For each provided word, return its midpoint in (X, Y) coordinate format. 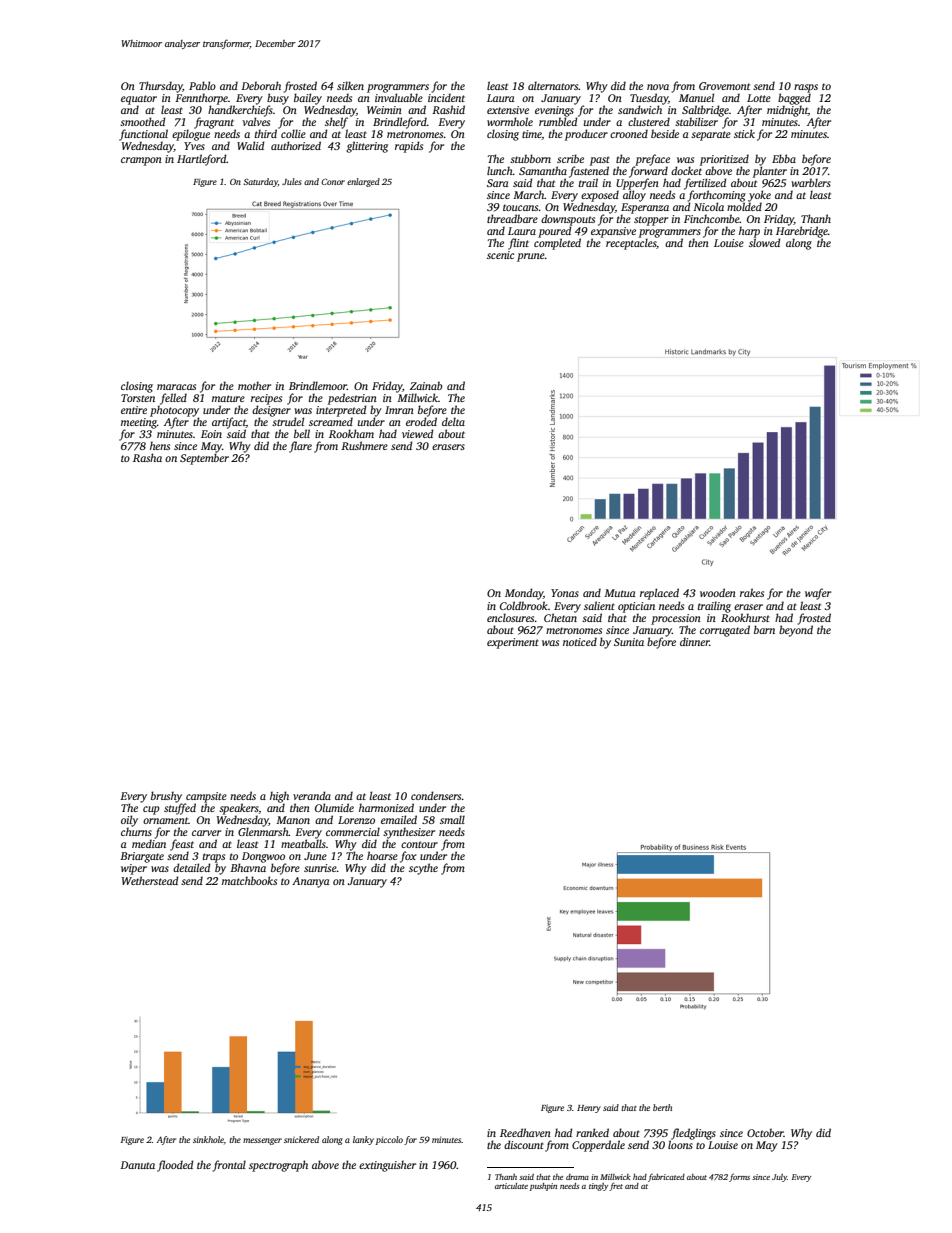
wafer (818, 594)
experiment (513, 643)
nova (658, 87)
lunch (500, 170)
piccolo (389, 1140)
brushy (166, 797)
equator (139, 100)
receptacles (631, 244)
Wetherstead (150, 880)
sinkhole (208, 1139)
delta (453, 421)
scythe (423, 869)
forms (739, 1177)
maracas (176, 387)
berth (662, 1107)
